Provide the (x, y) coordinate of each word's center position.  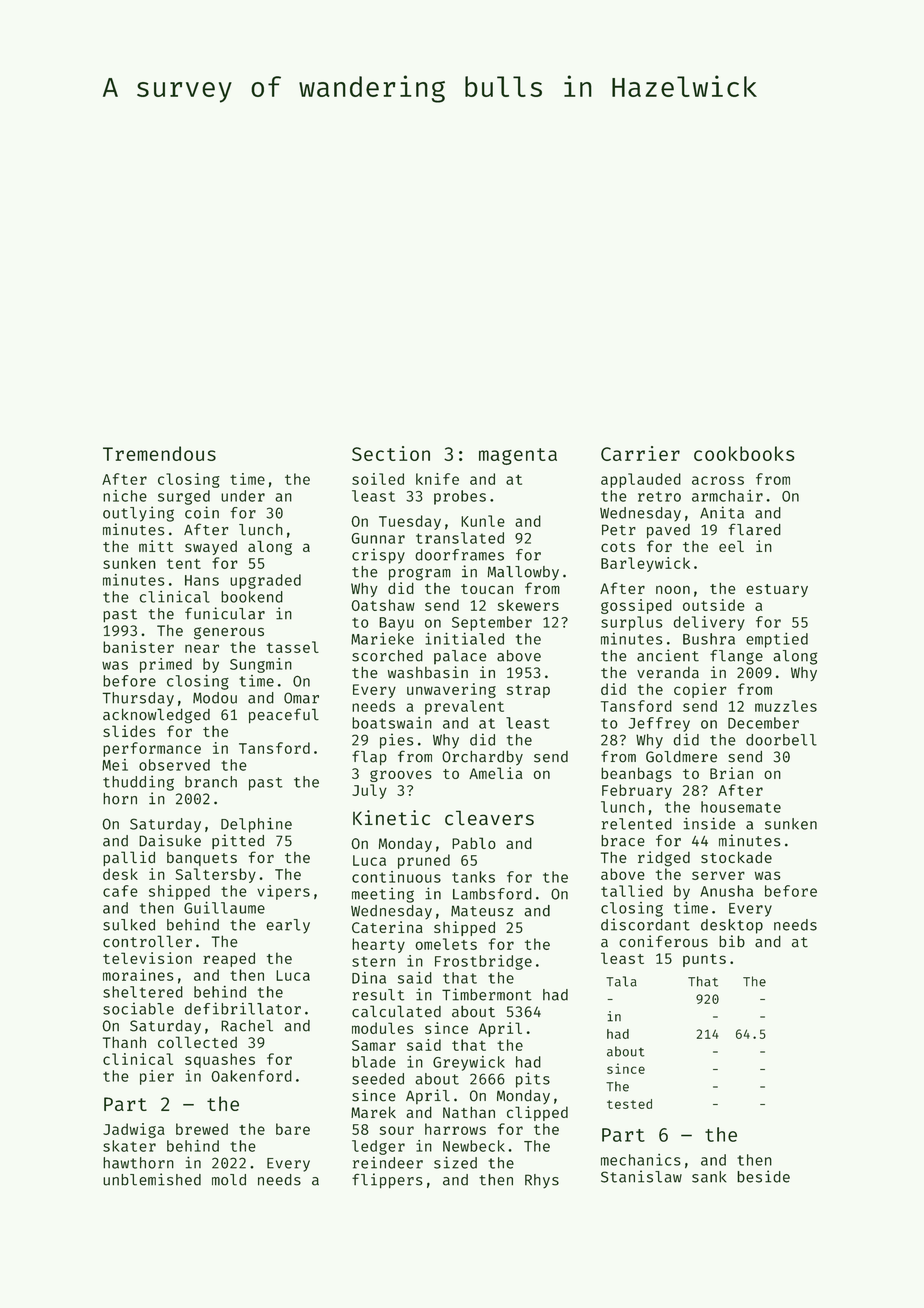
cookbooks (744, 453)
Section (391, 453)
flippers (387, 1181)
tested (629, 1104)
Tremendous (159, 453)
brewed (202, 1129)
